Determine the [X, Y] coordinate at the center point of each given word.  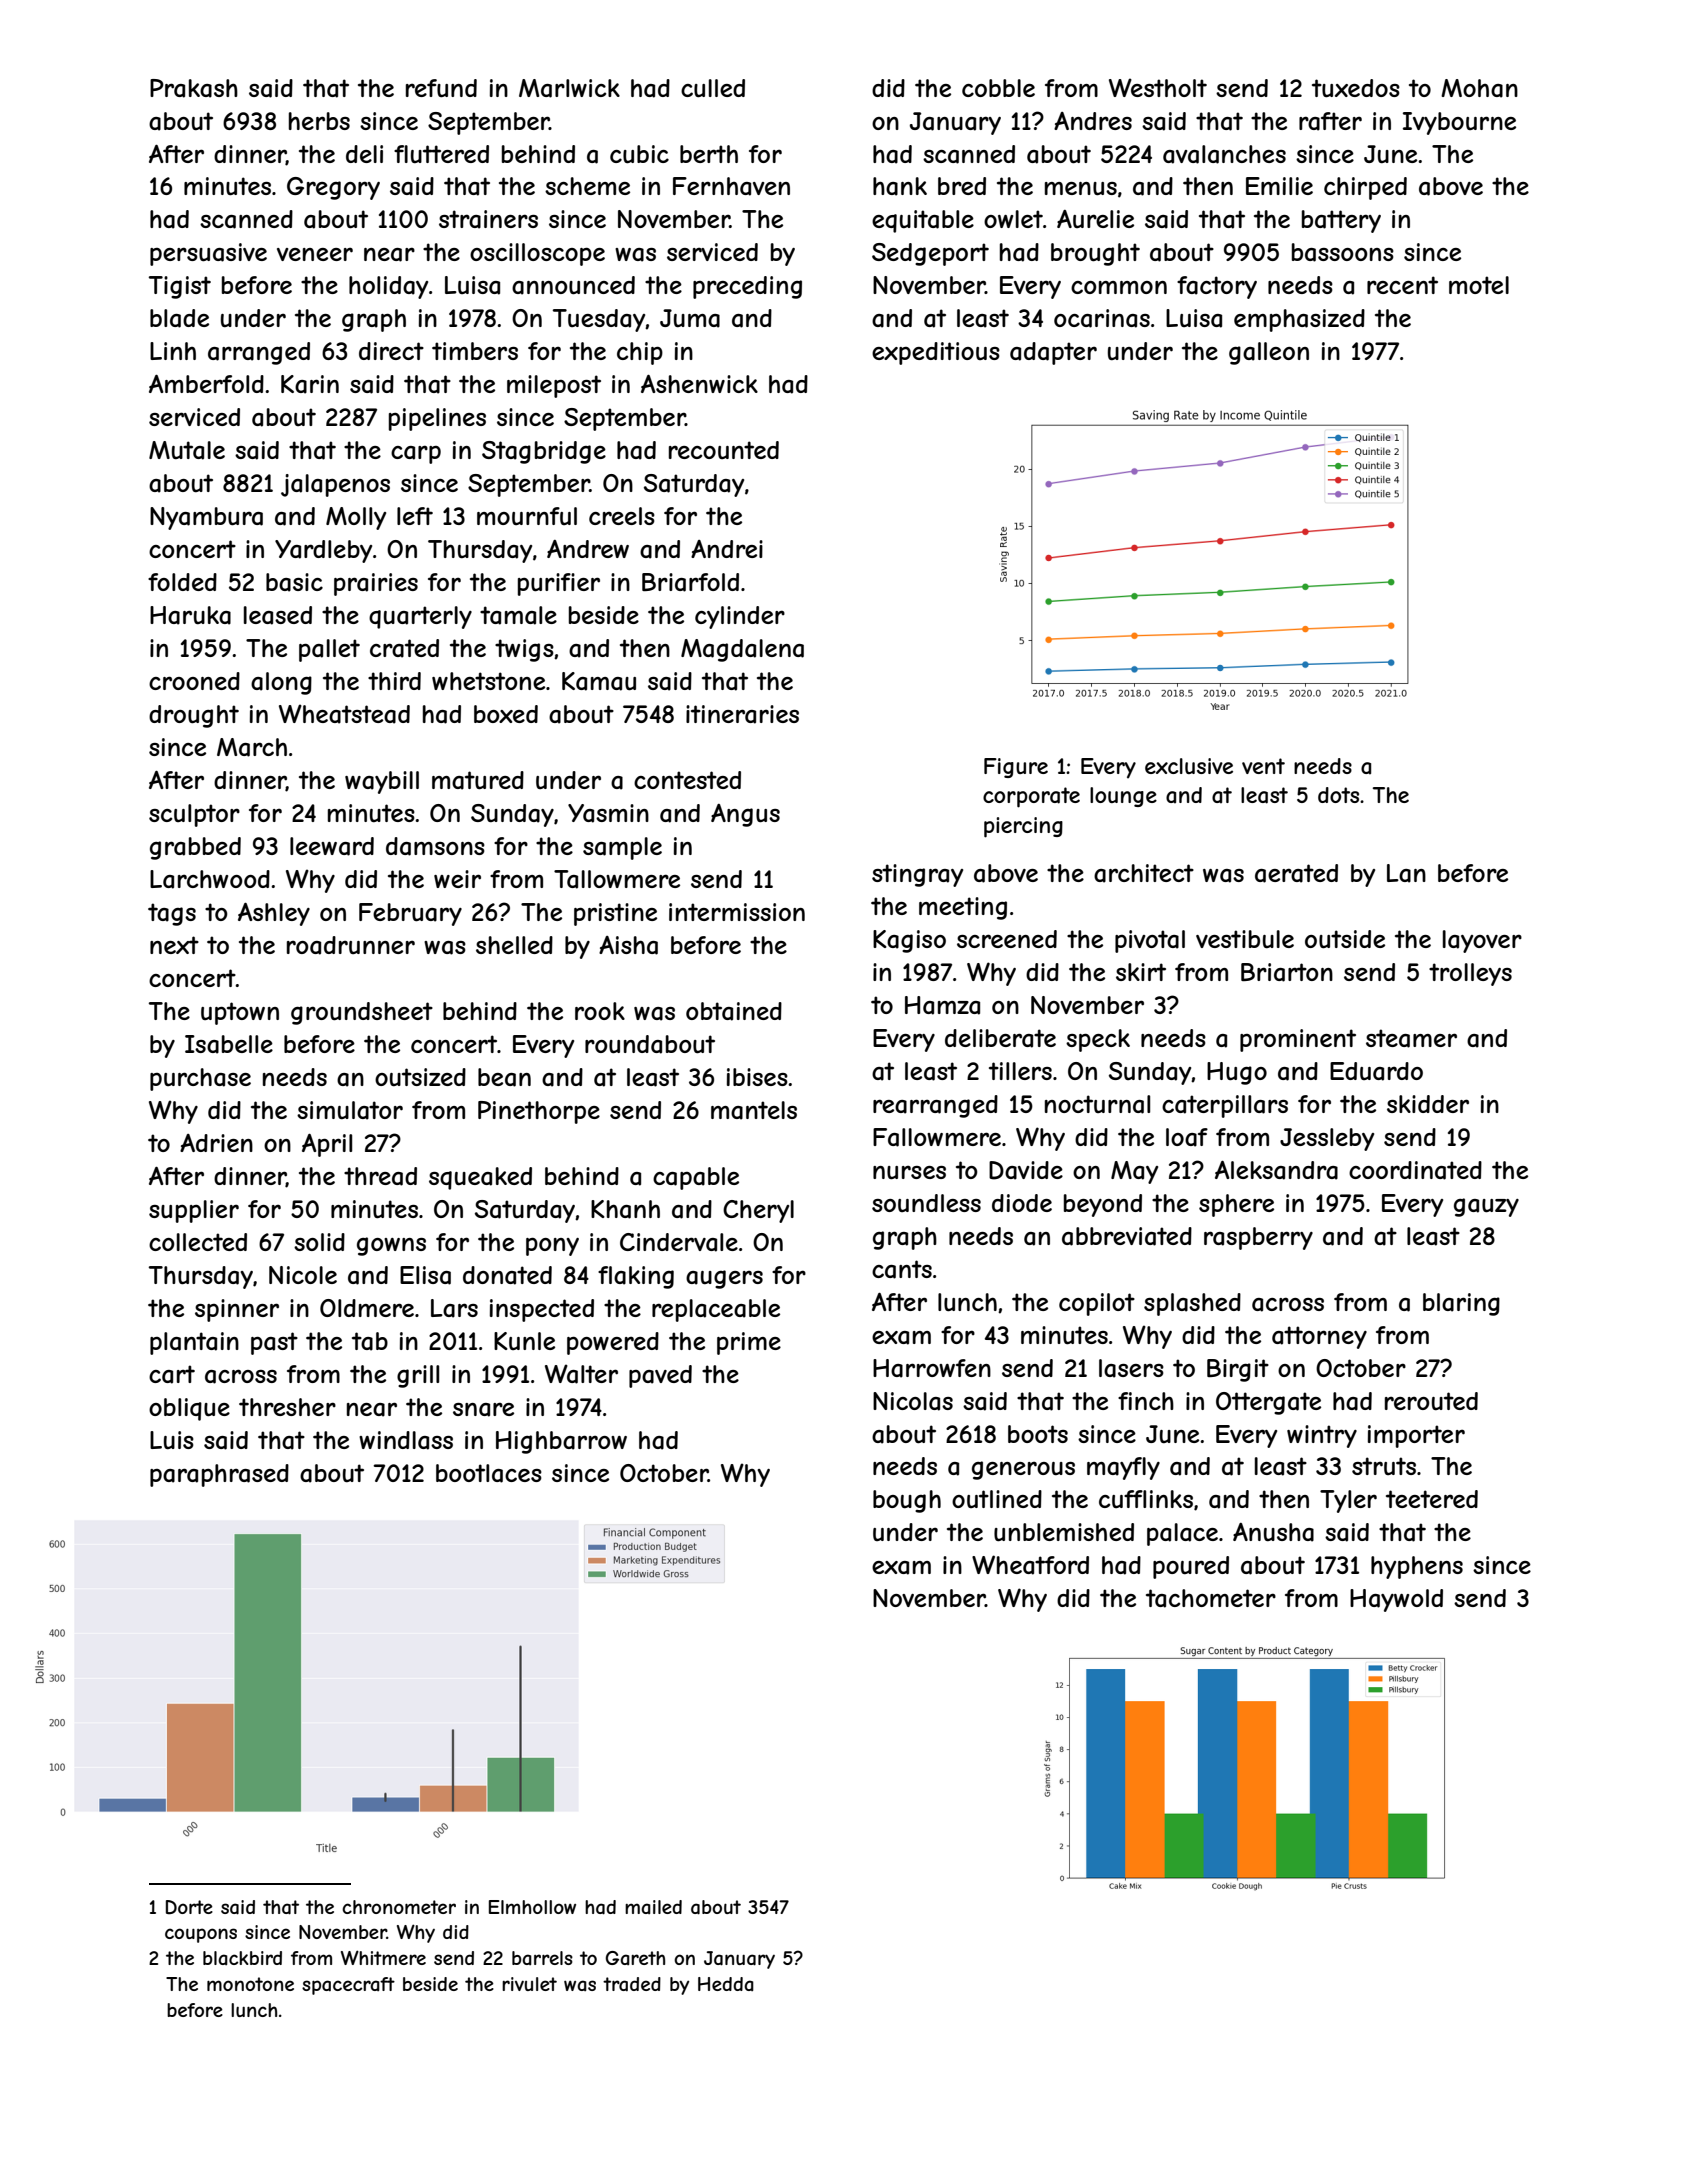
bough [907, 1501]
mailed [653, 1907]
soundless [926, 1203]
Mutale [187, 450]
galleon [1269, 353]
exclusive [1189, 766]
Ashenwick [699, 384]
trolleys [1470, 974]
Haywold [1396, 1600]
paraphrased [219, 1475]
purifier [559, 584]
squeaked [480, 1178]
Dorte [189, 1907]
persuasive [208, 254]
